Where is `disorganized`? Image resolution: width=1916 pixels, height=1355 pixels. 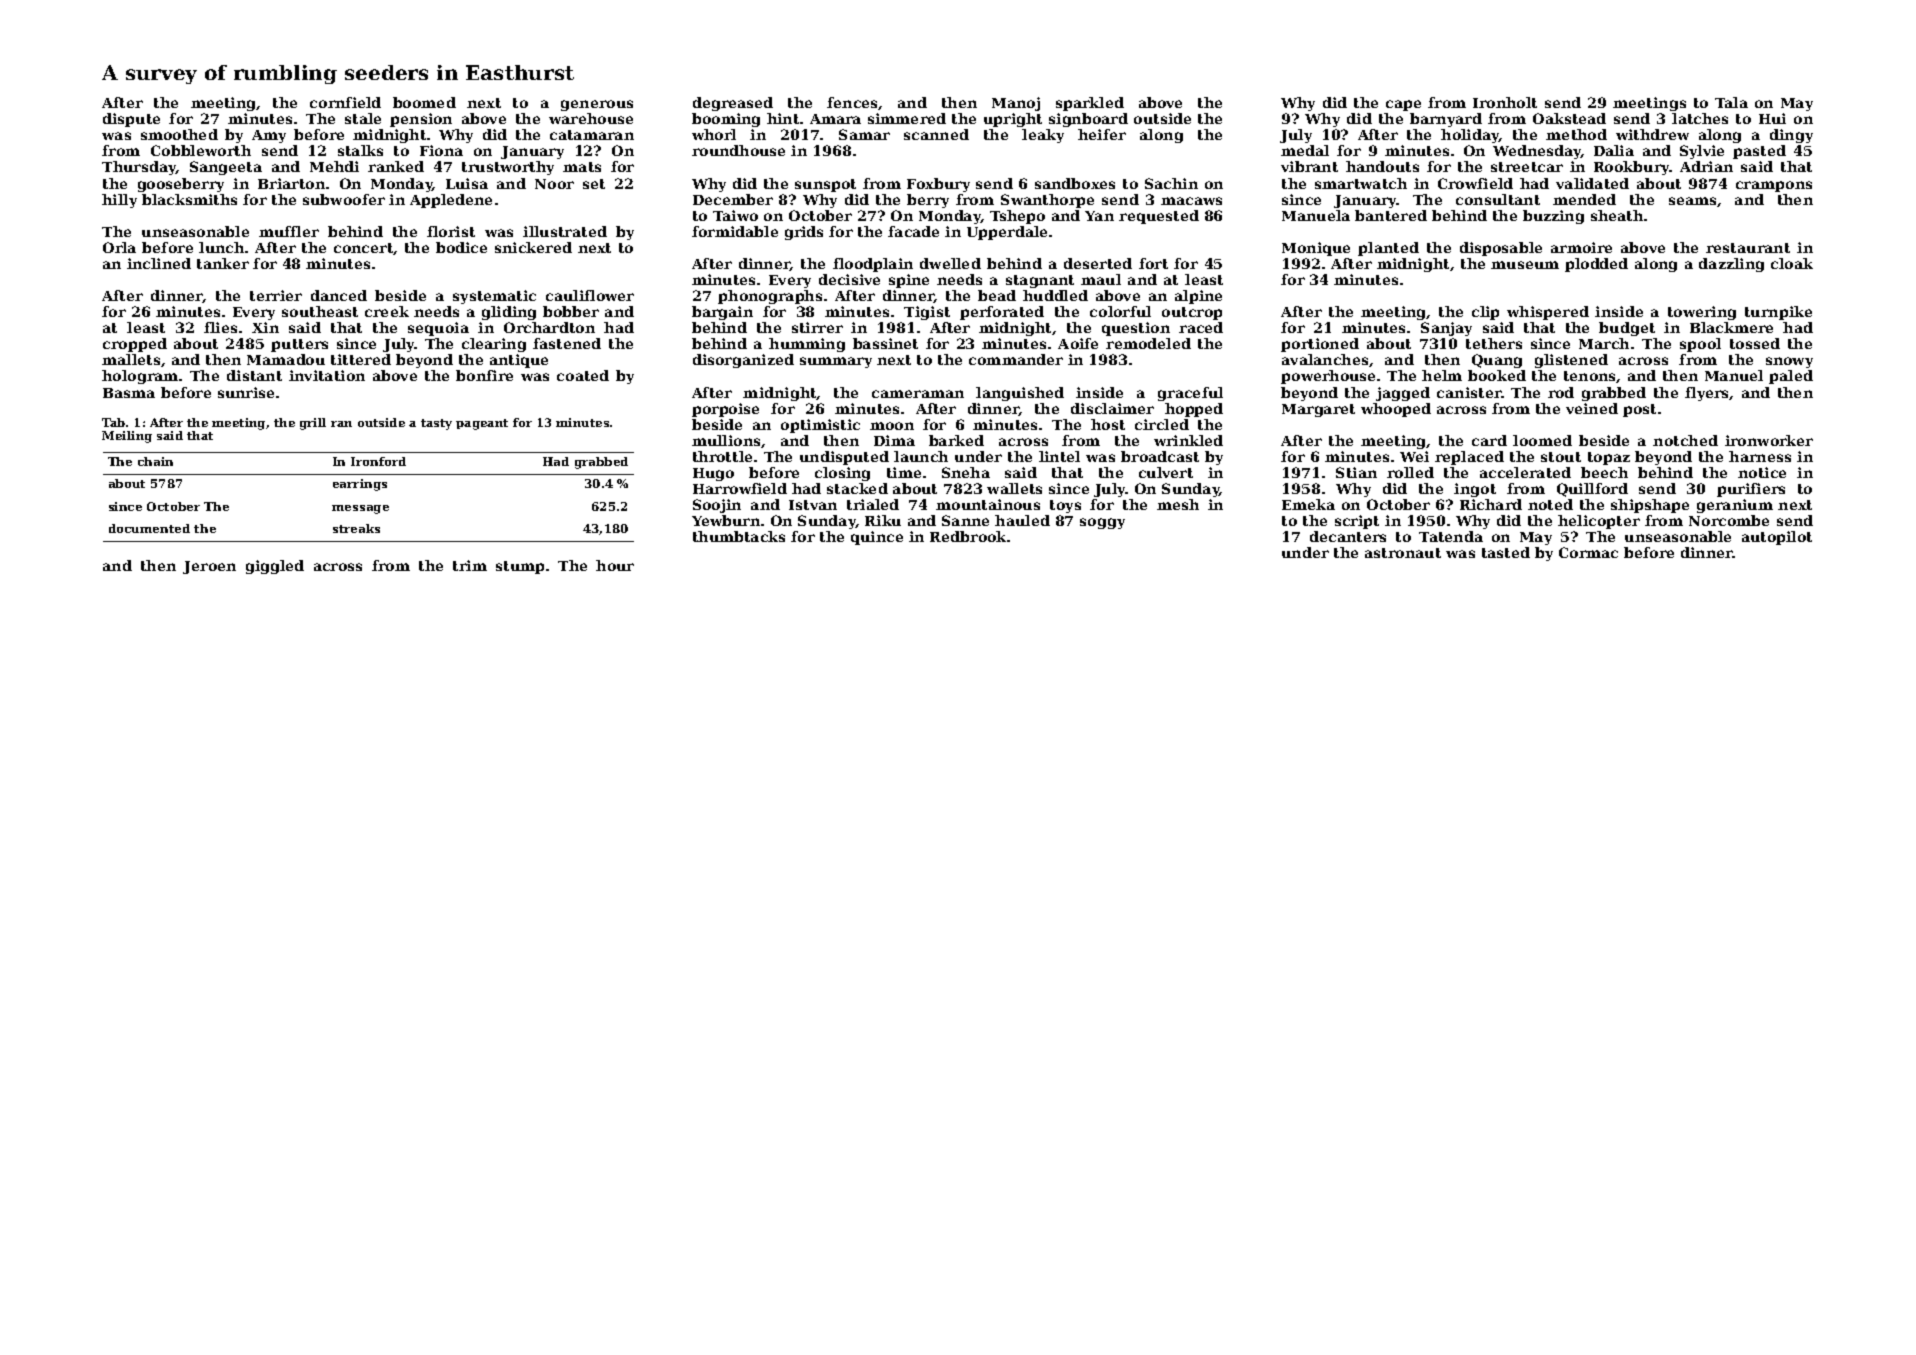
disorganized is located at coordinates (743, 361).
